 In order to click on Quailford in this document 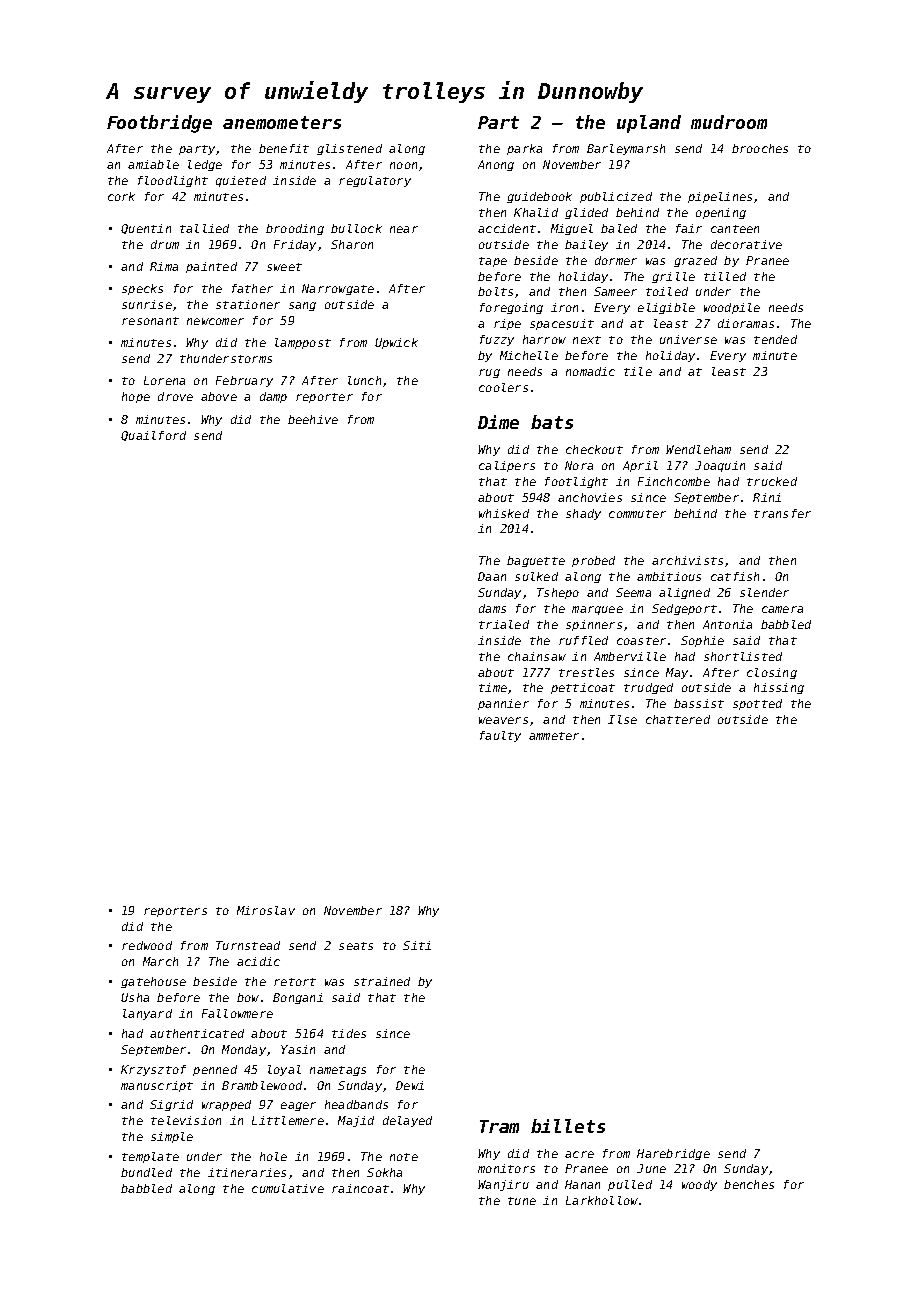, I will do `click(153, 436)`.
